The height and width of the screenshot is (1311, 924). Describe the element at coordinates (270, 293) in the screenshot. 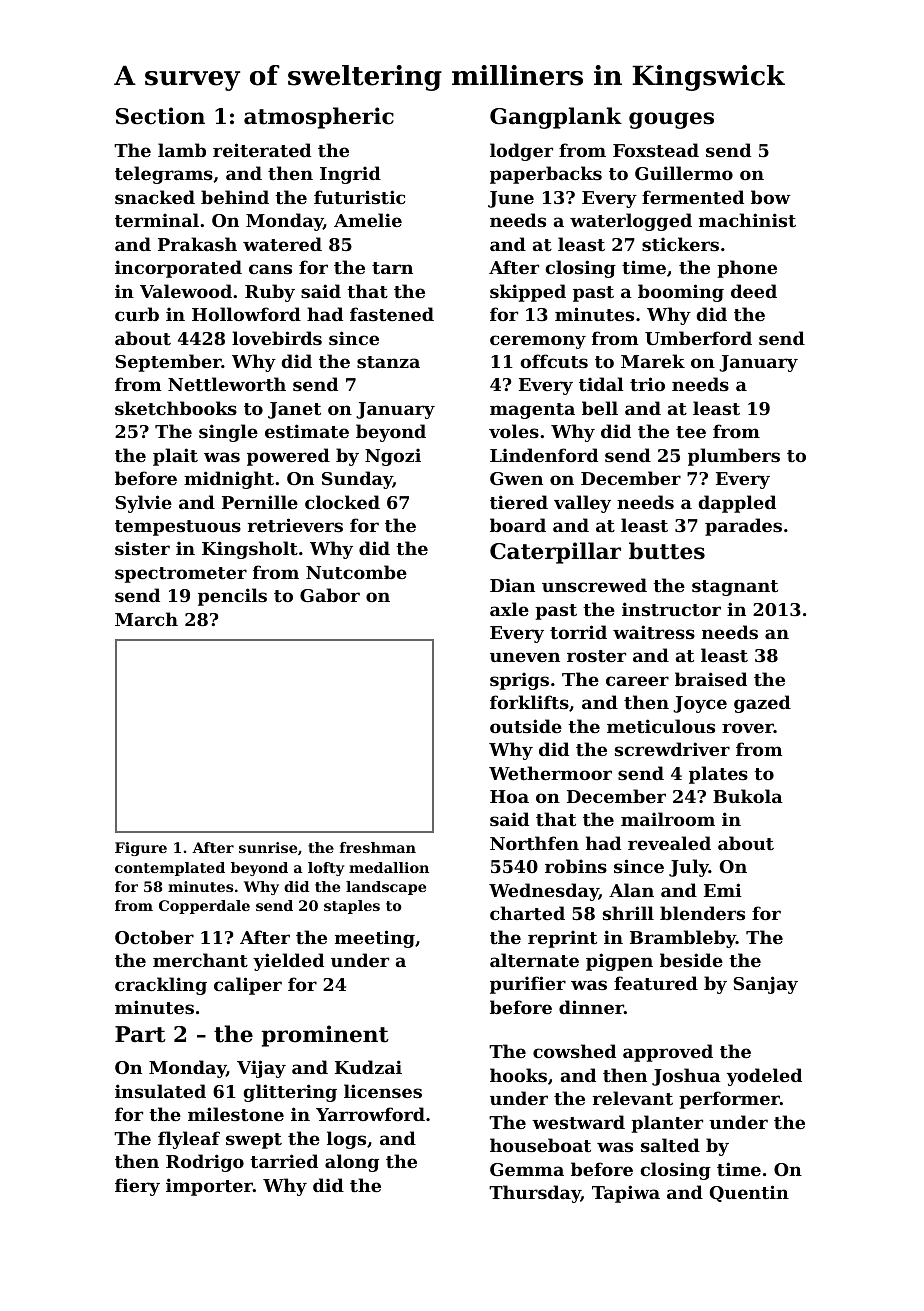

I see `Ruby` at that location.
